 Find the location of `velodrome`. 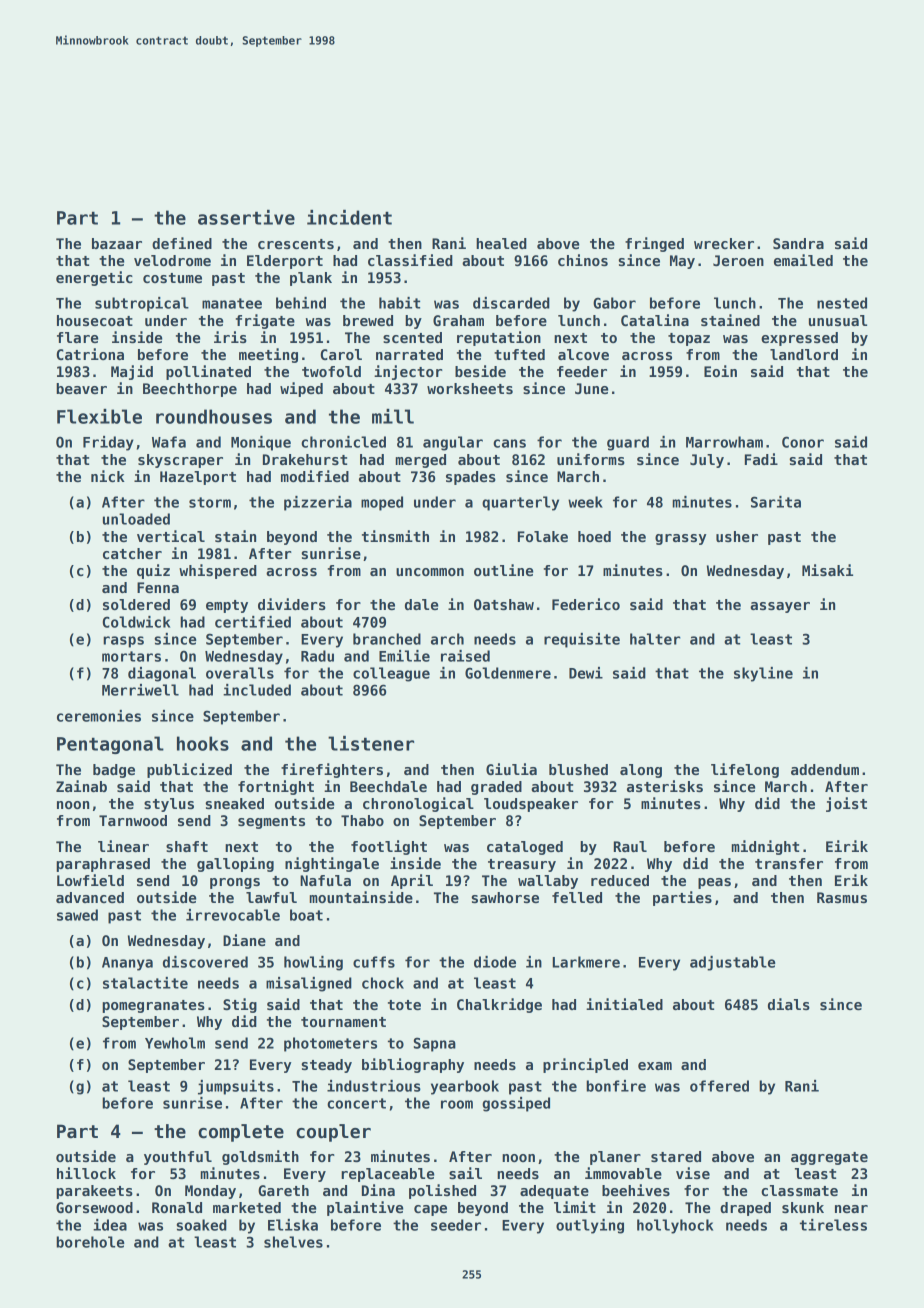

velodrome is located at coordinates (172, 260).
